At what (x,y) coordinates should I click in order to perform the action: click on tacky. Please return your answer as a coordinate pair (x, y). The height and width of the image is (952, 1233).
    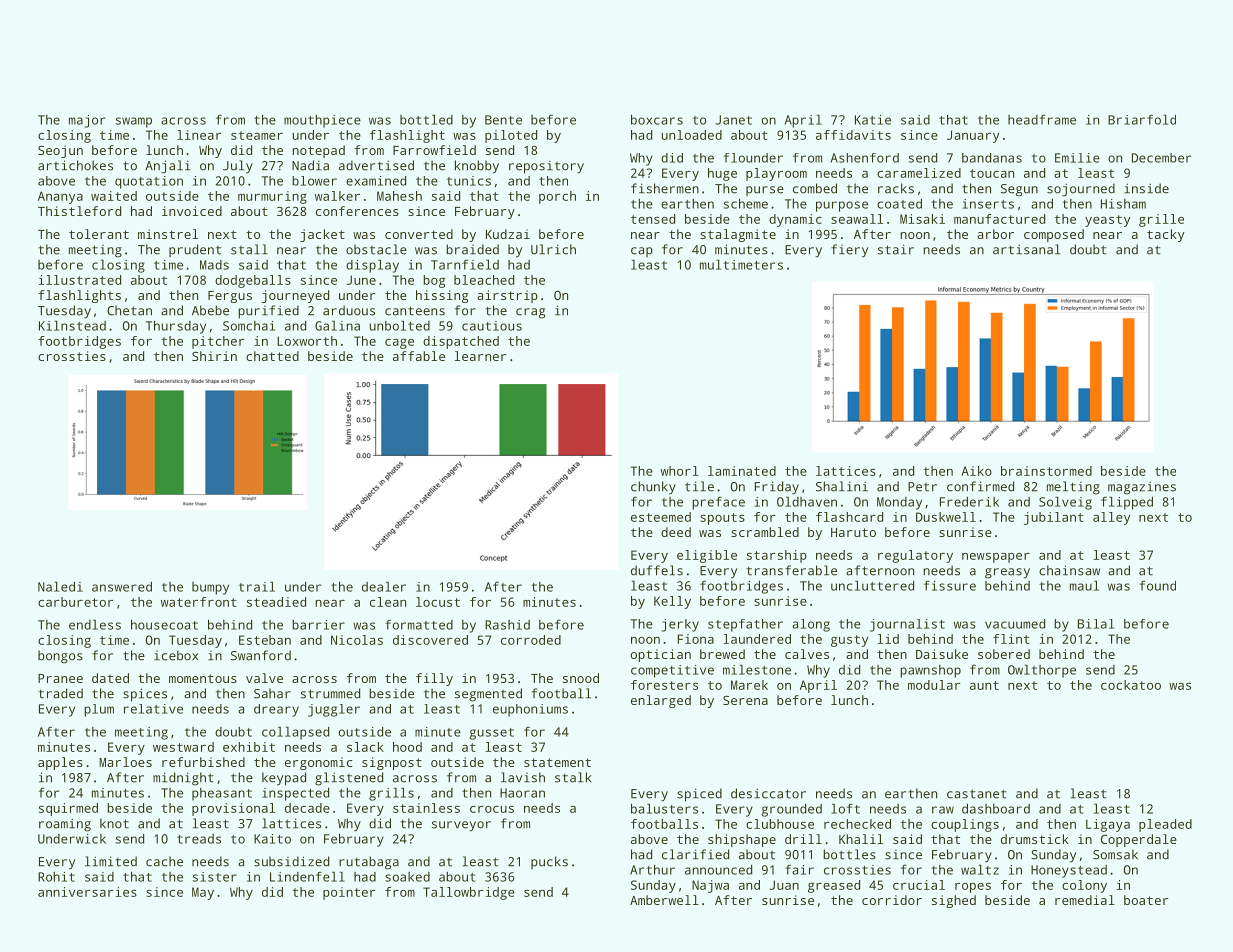
    Looking at the image, I should click on (1165, 235).
